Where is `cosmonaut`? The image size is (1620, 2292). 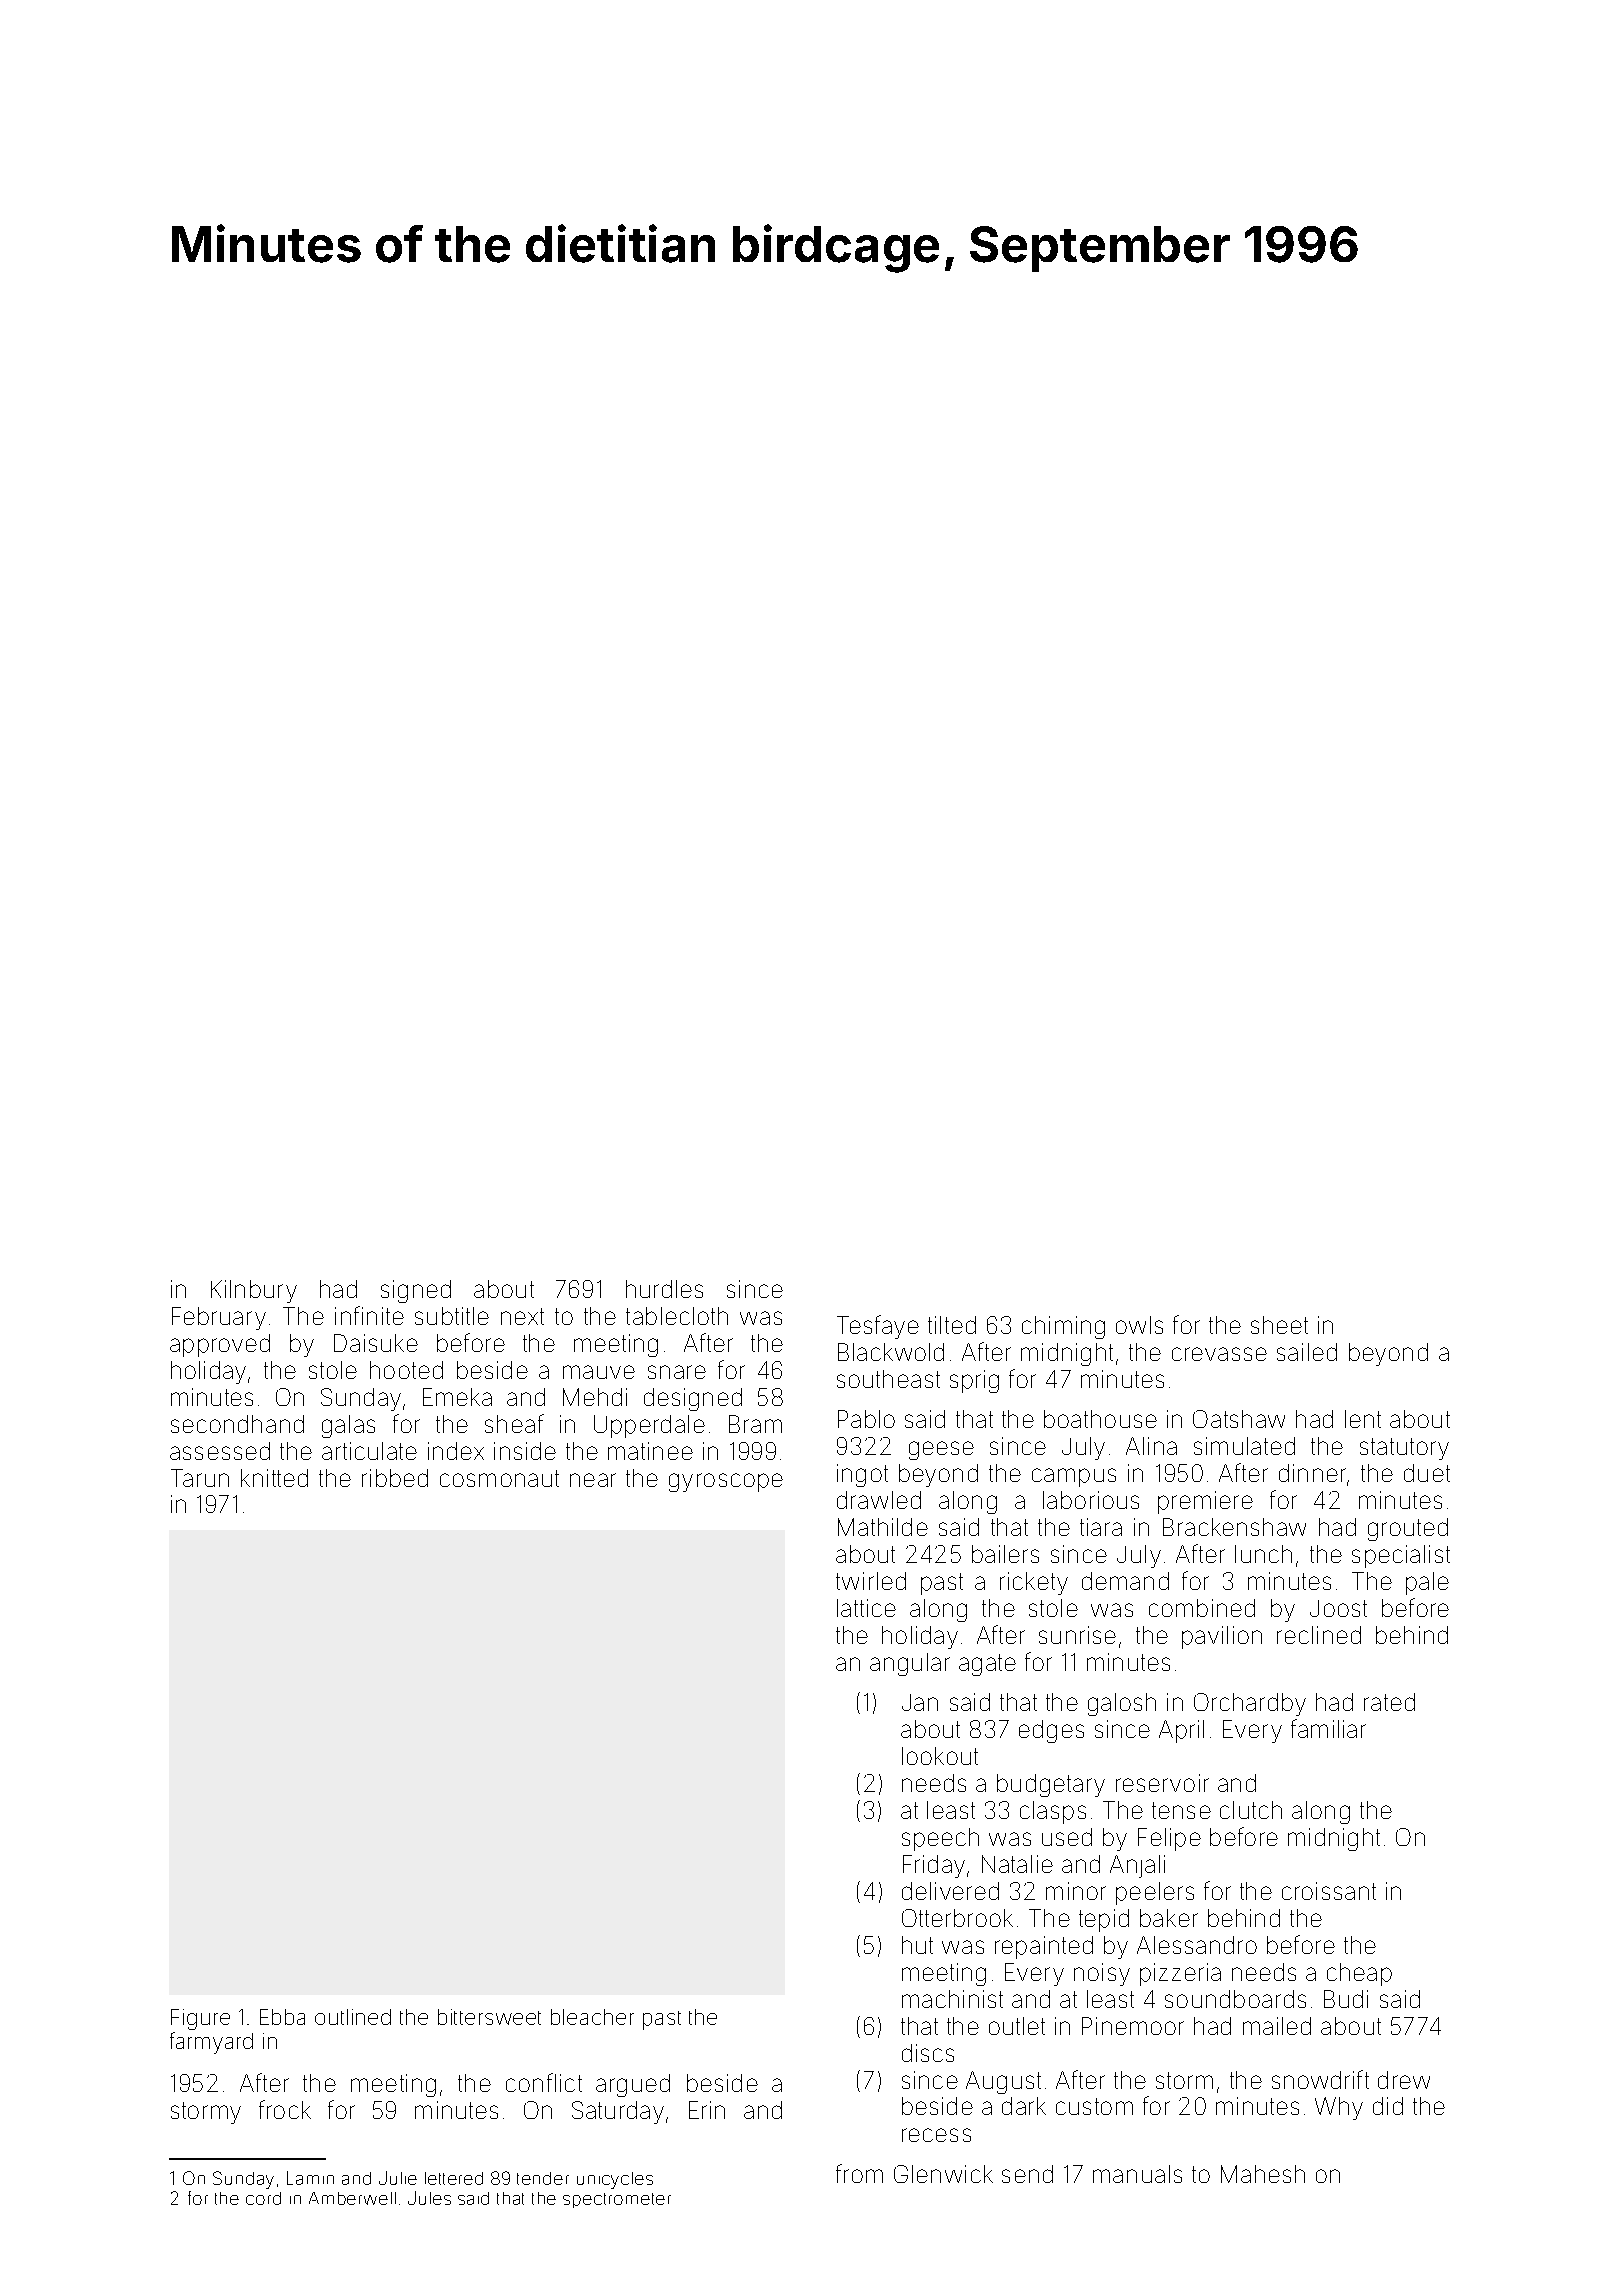 cosmonaut is located at coordinates (499, 1478).
